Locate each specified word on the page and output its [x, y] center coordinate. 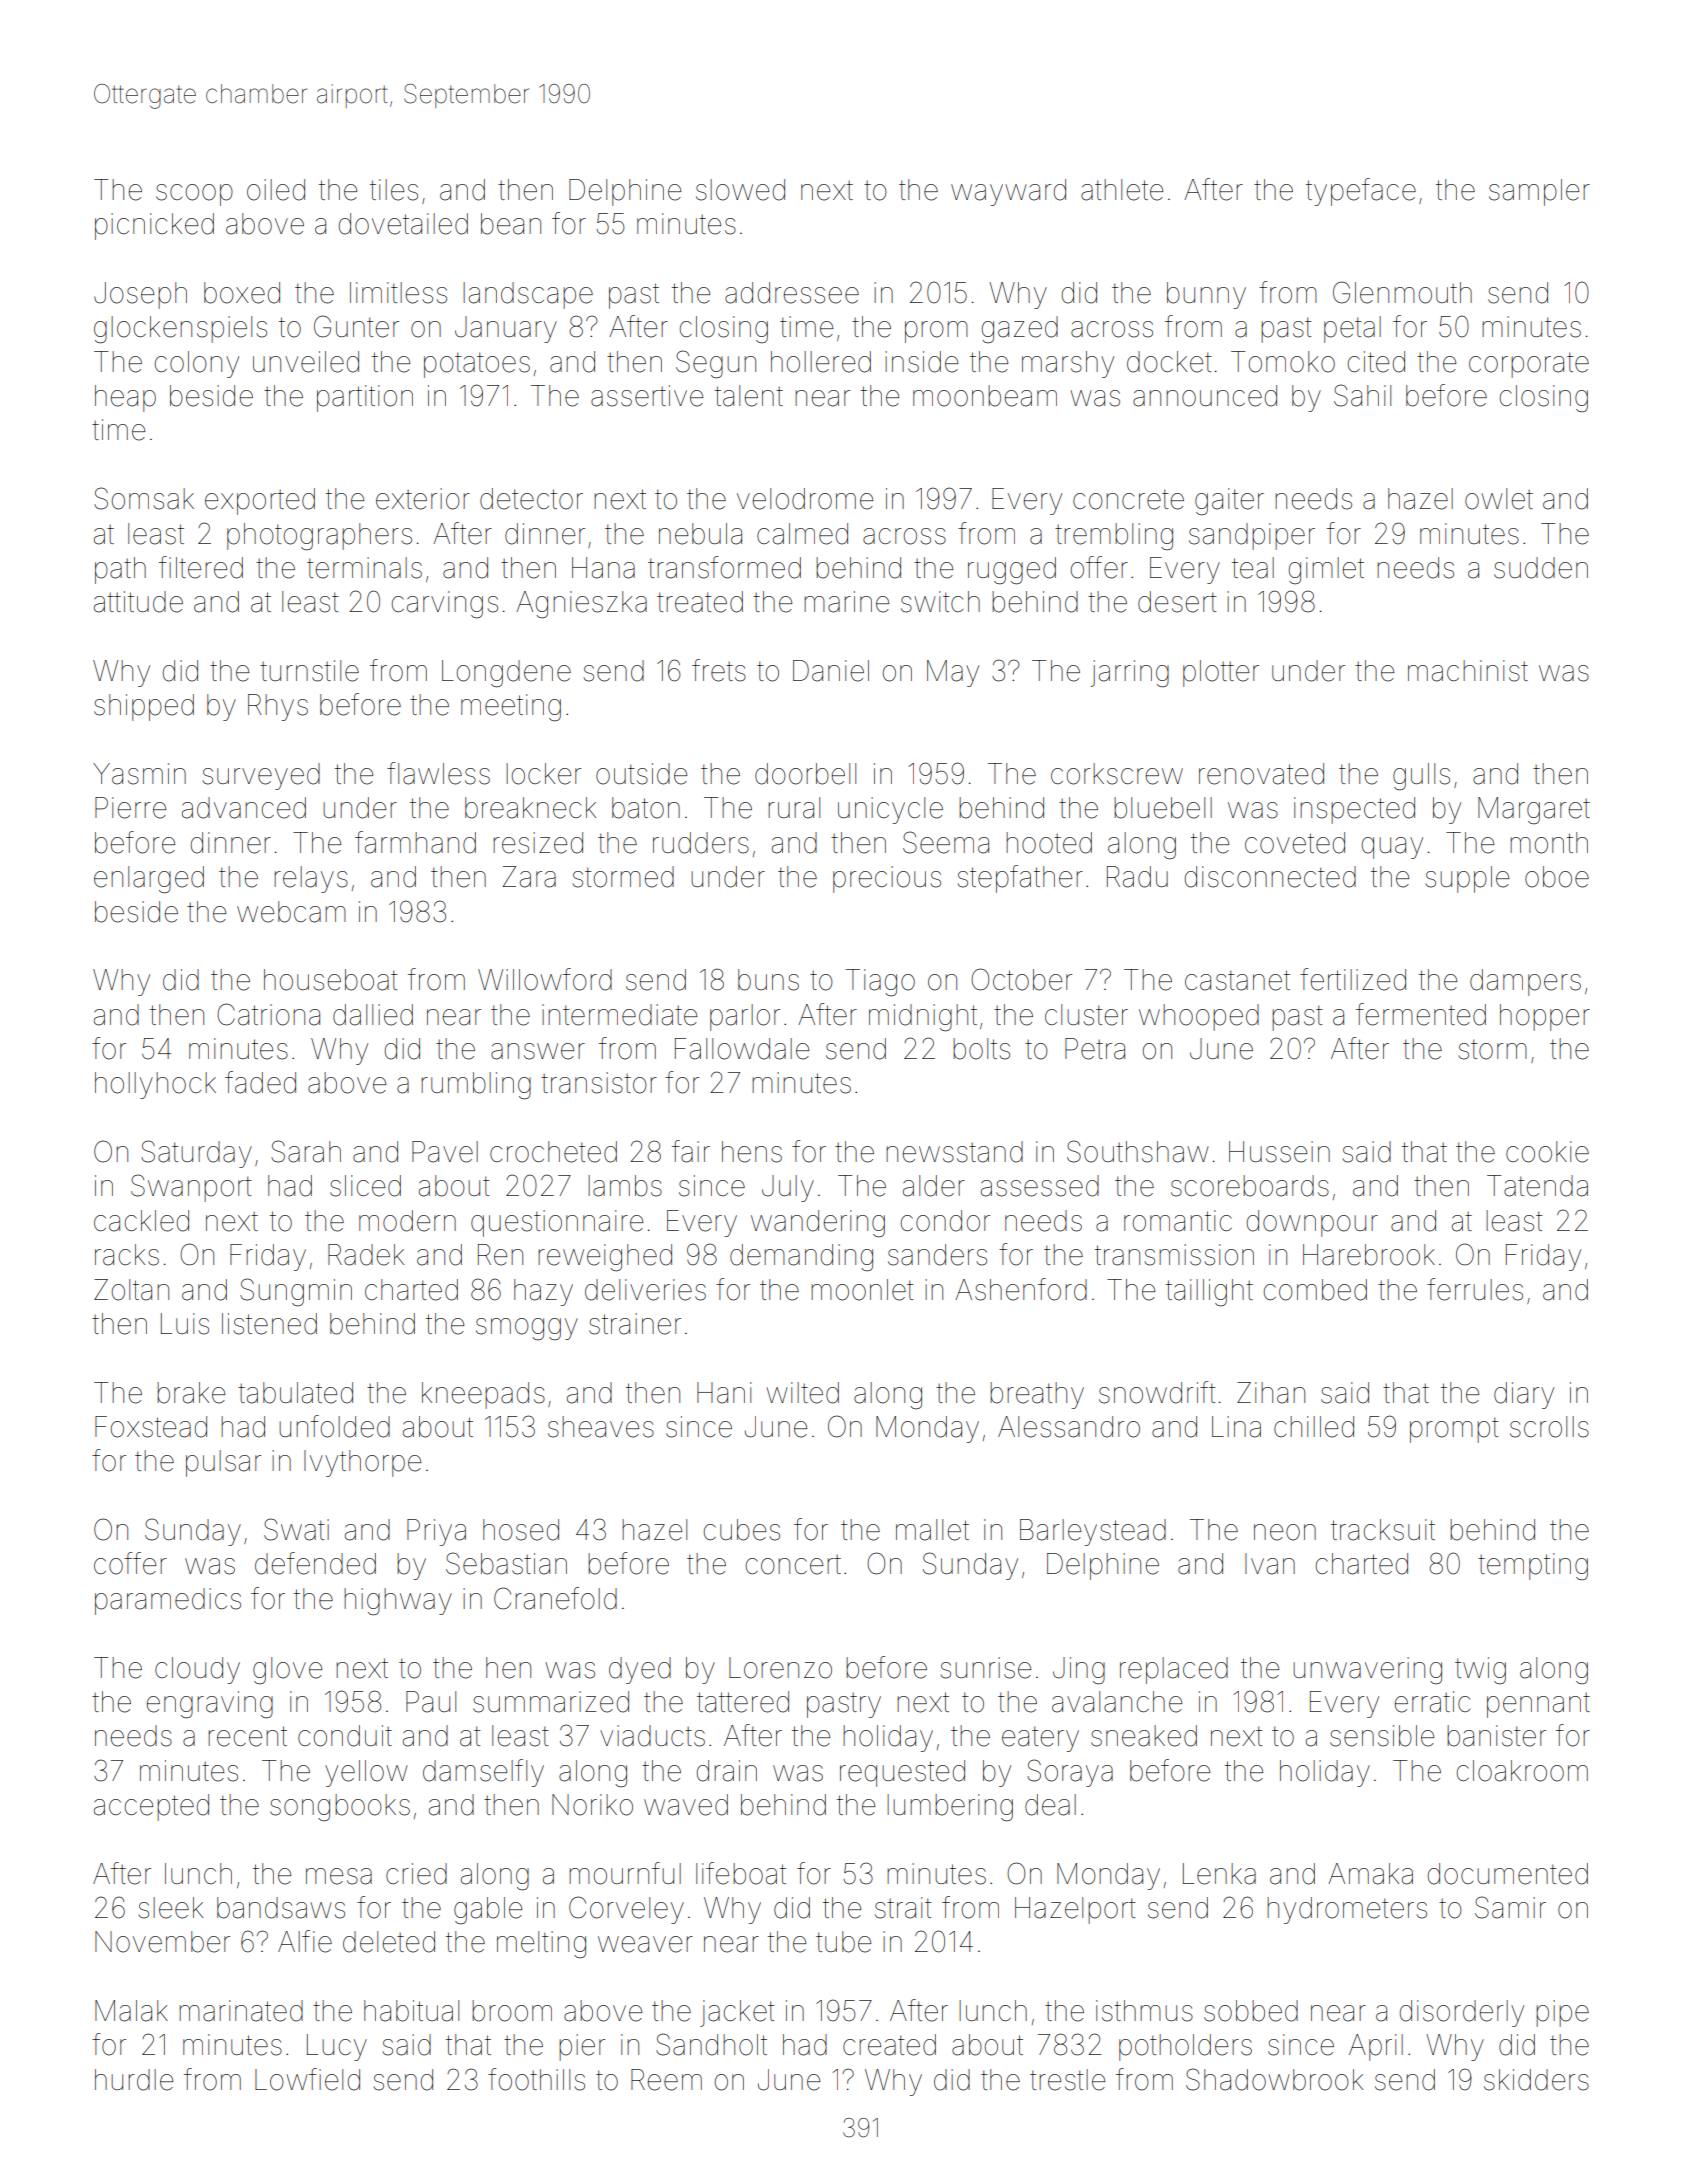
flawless [438, 773]
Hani [724, 1393]
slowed [740, 190]
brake [191, 1393]
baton [646, 808]
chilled [1314, 1427]
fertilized [1353, 979]
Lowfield [307, 2079]
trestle [1067, 2080]
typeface [1361, 192]
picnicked [154, 226]
